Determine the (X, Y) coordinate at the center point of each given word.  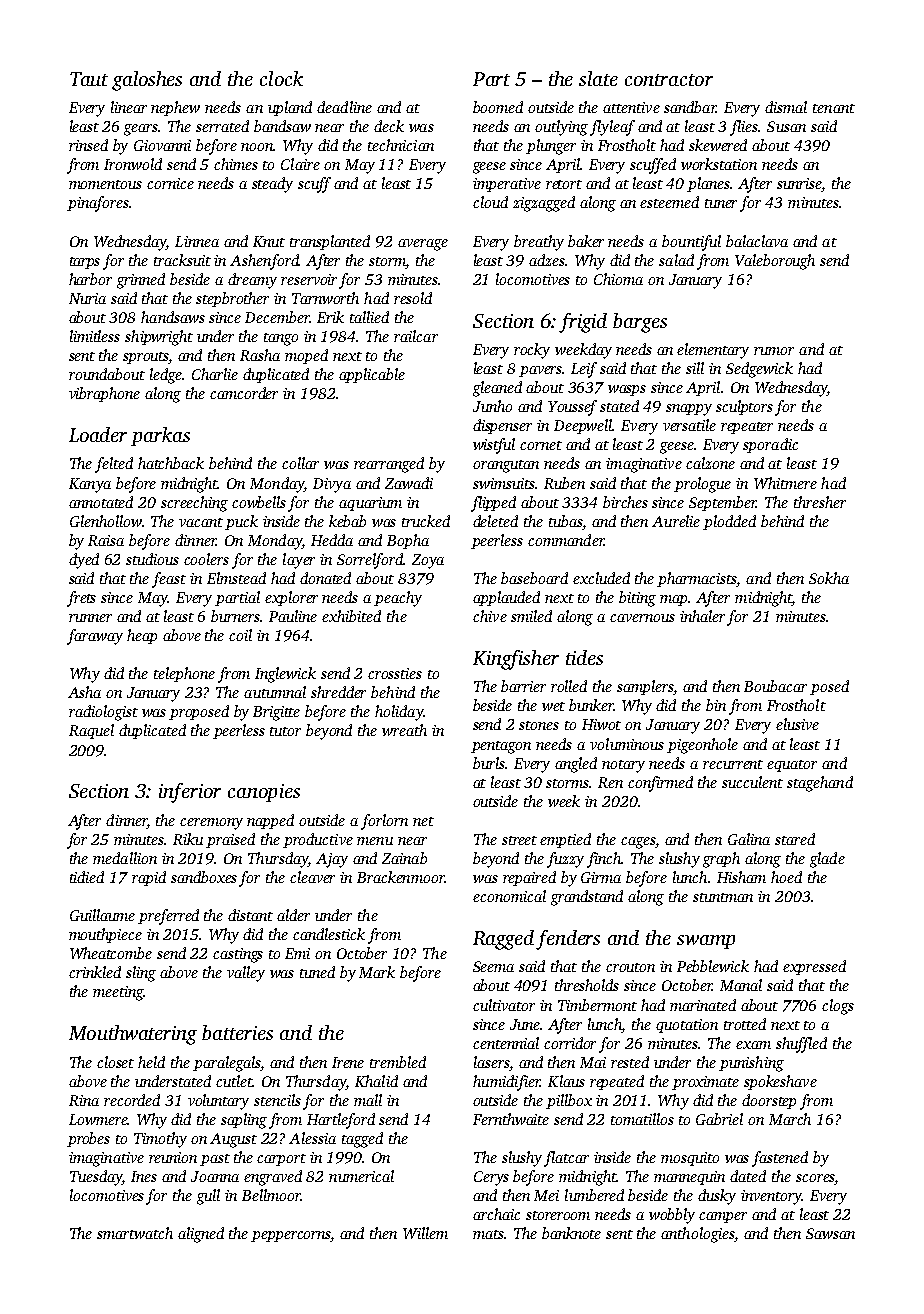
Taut (89, 79)
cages (638, 843)
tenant (834, 108)
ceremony (211, 824)
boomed (498, 107)
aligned (201, 1235)
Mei (546, 1195)
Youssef (572, 408)
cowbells (259, 502)
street (519, 840)
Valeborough (775, 262)
